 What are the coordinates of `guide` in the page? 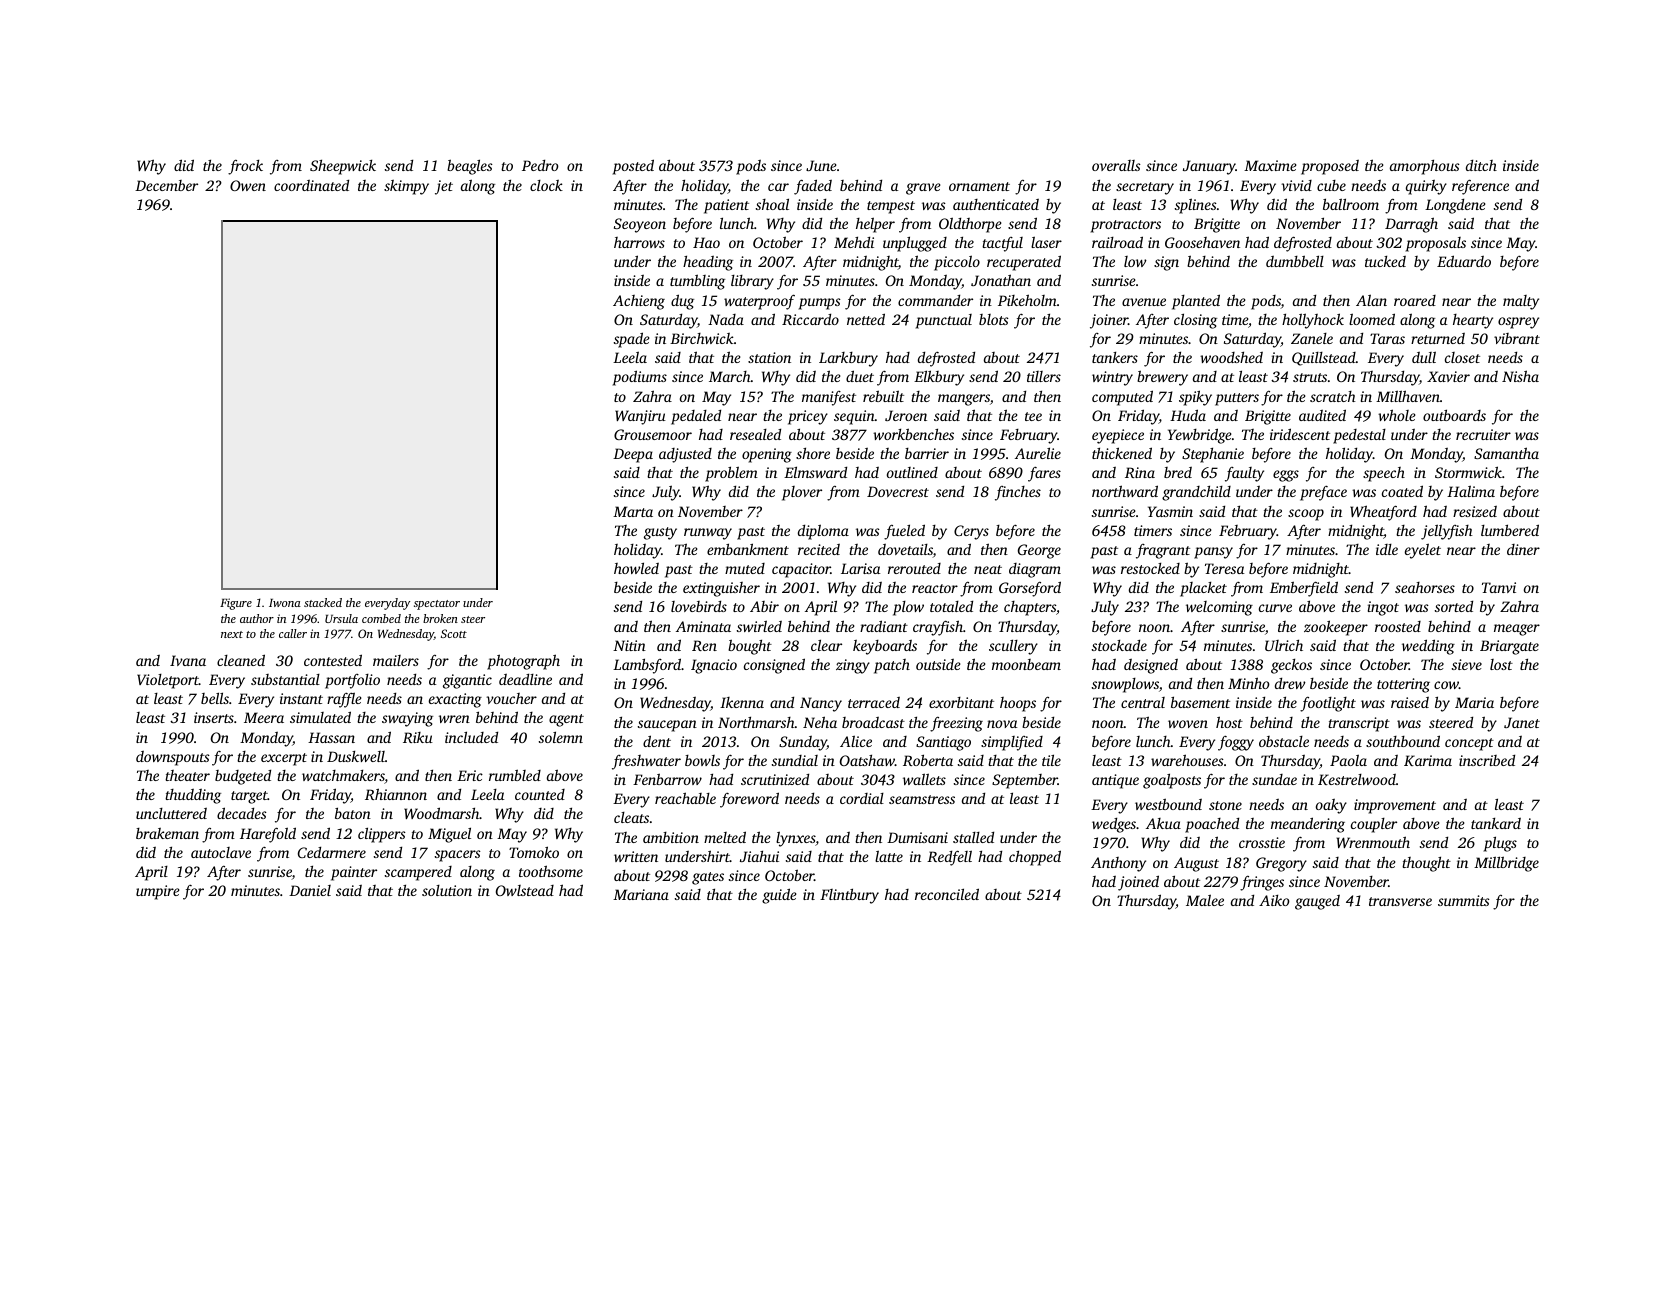 It's located at (779, 896).
